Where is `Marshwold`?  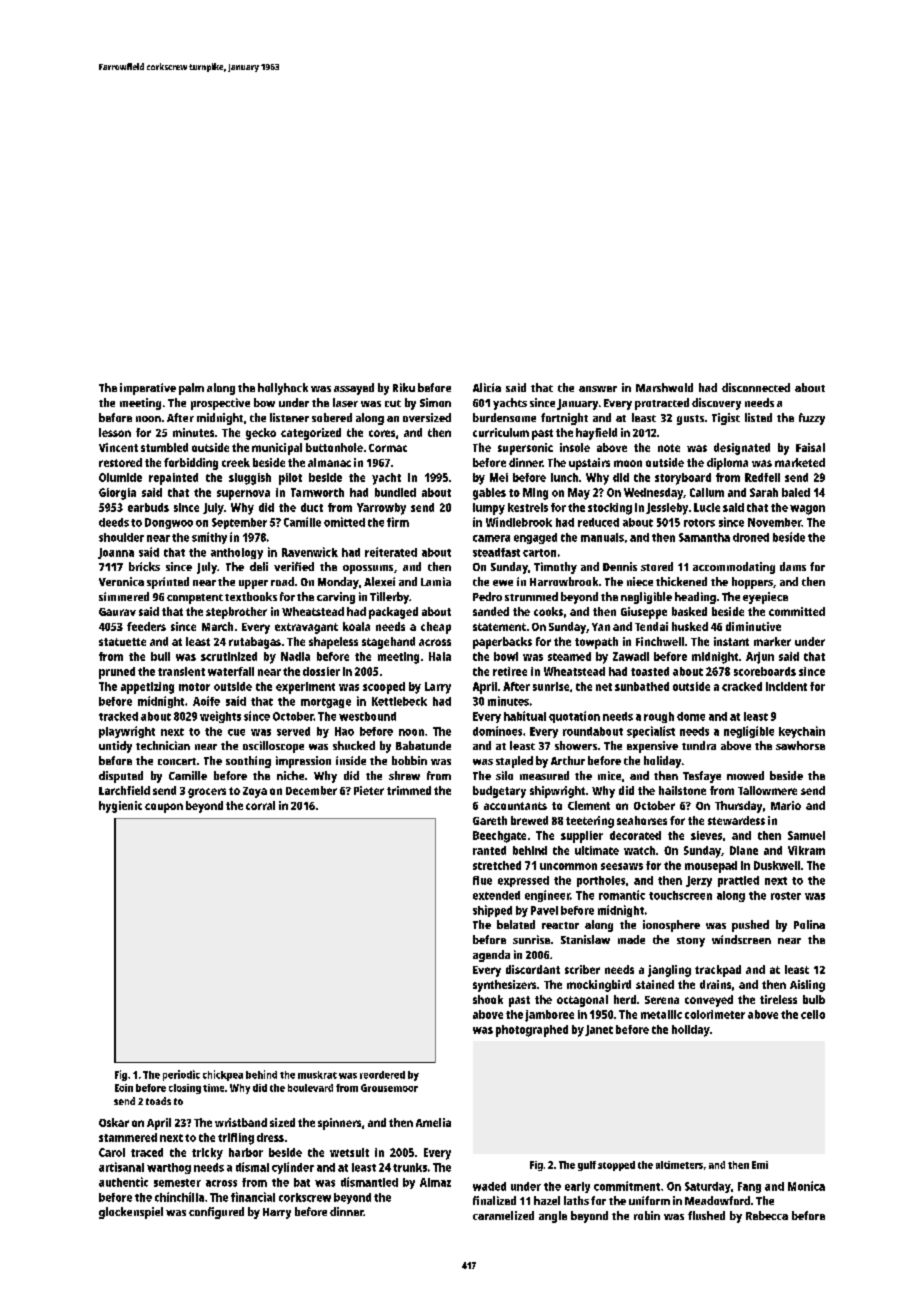 Marshwold is located at coordinates (664, 387).
